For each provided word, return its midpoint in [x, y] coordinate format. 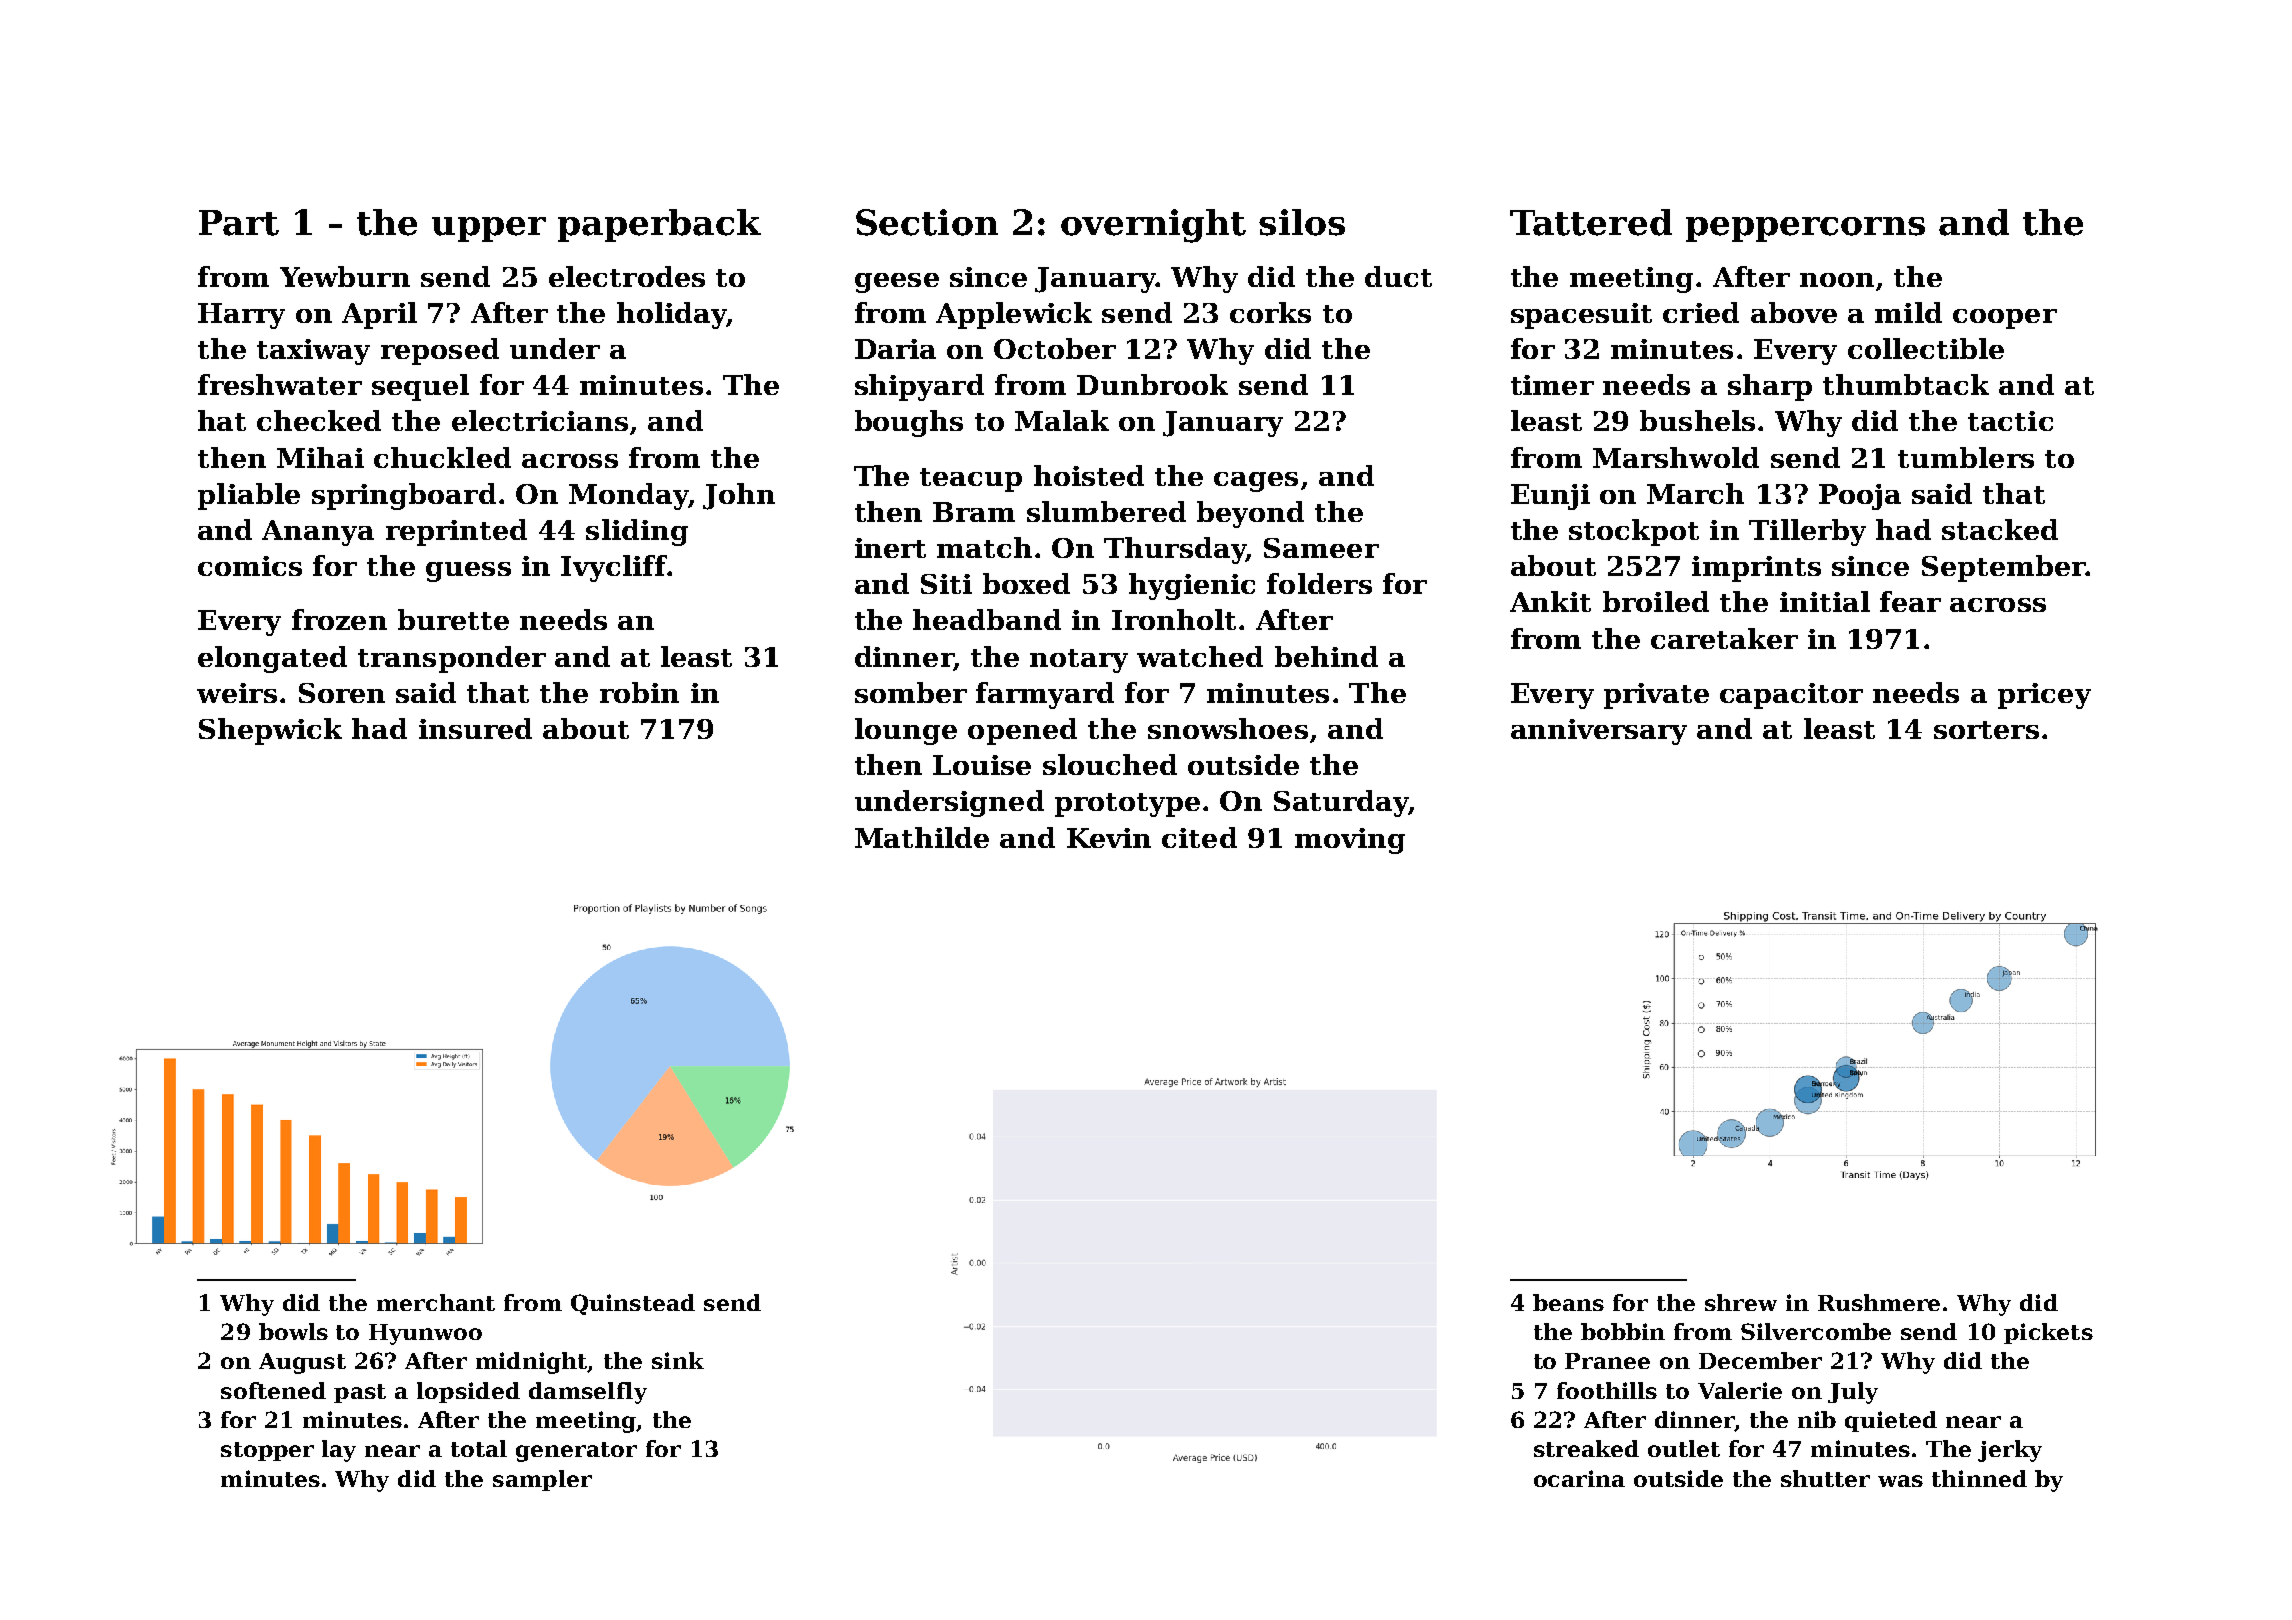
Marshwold [1676, 457]
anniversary [1599, 732]
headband [987, 619]
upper [489, 229]
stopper [267, 1451]
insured [475, 728]
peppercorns [1805, 229]
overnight [1153, 226]
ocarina [1579, 1478]
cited [1199, 837]
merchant [436, 1302]
